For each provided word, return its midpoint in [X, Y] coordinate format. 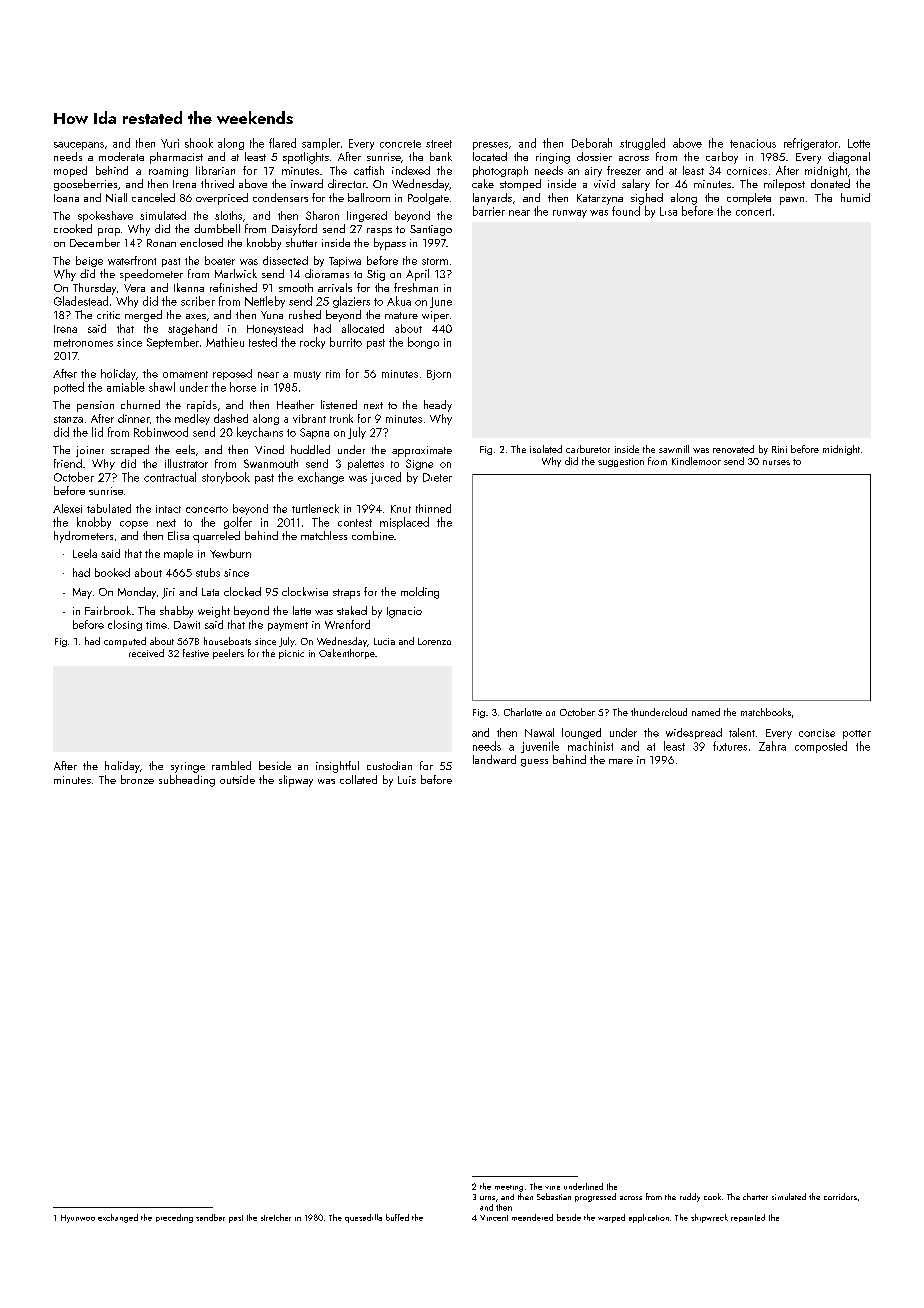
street [439, 144]
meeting [509, 1188]
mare [621, 761]
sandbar [210, 1217]
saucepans [79, 146]
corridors [840, 1196]
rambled [231, 765]
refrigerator [811, 144]
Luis [407, 780]
